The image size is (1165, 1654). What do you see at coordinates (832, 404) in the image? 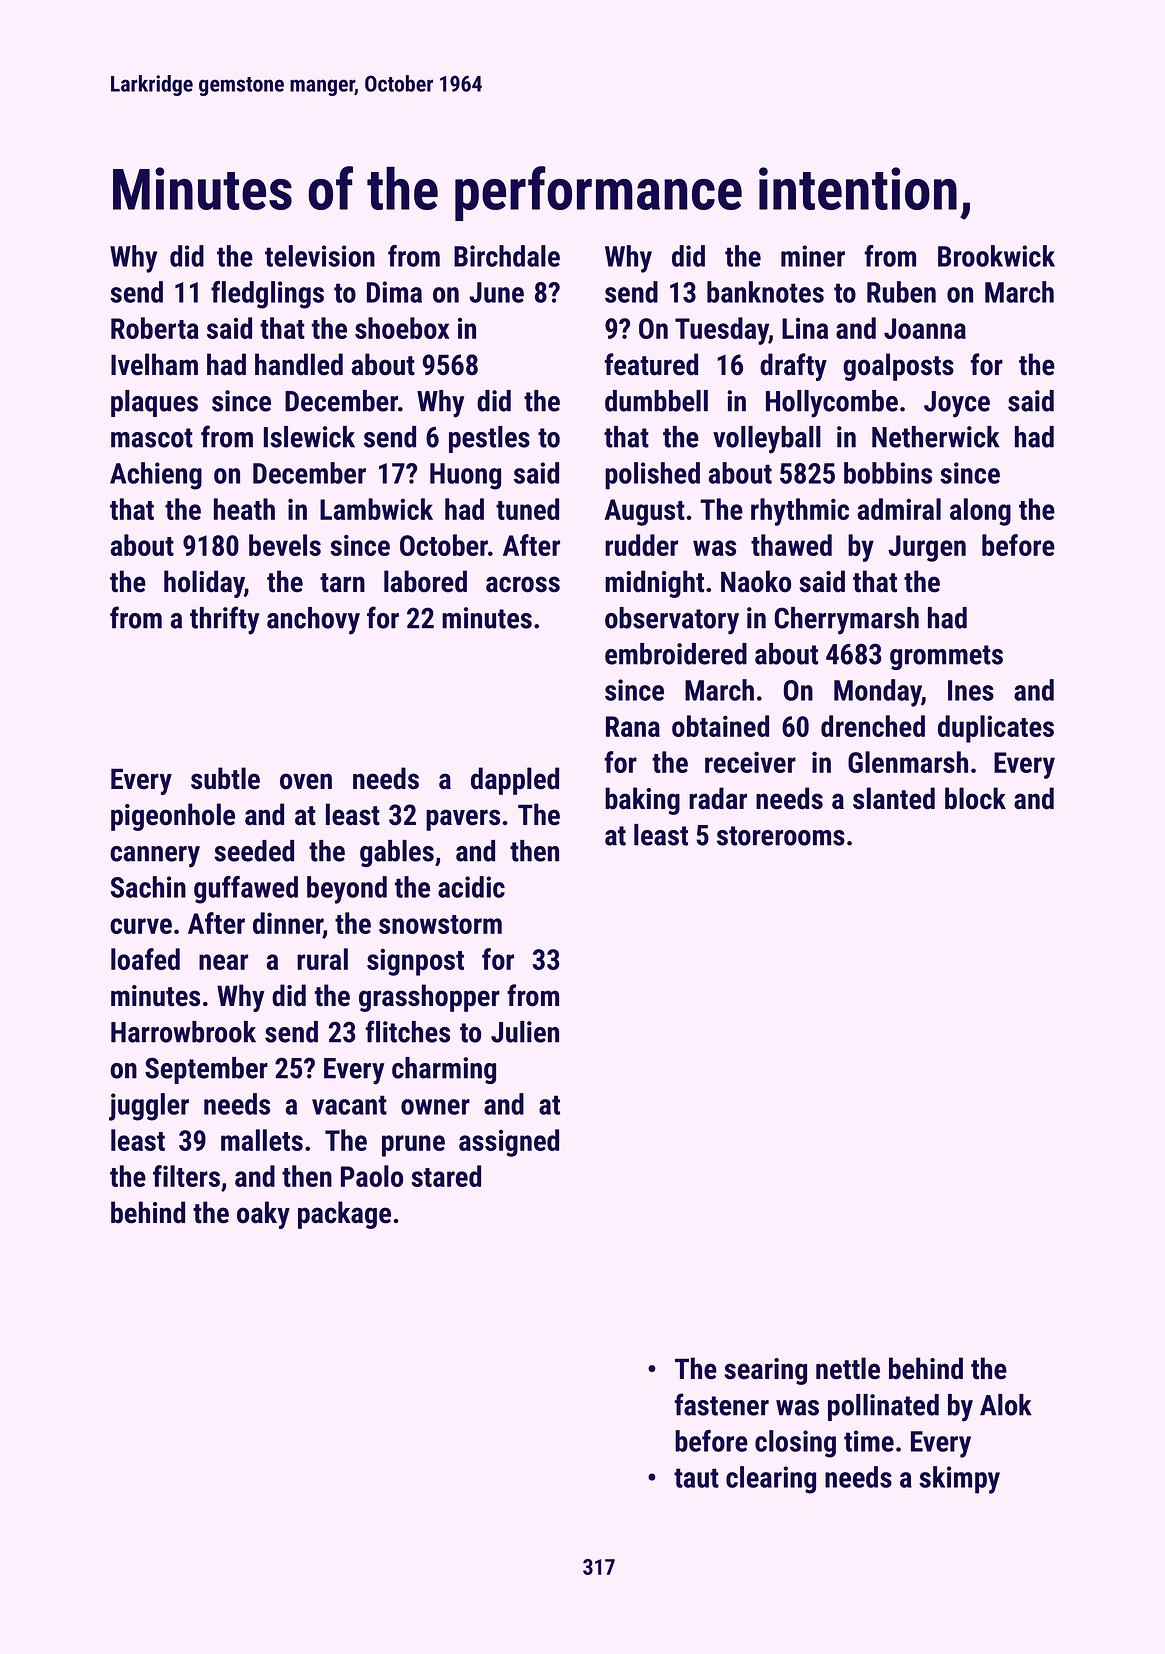
I see `Hollycombe` at bounding box center [832, 404].
